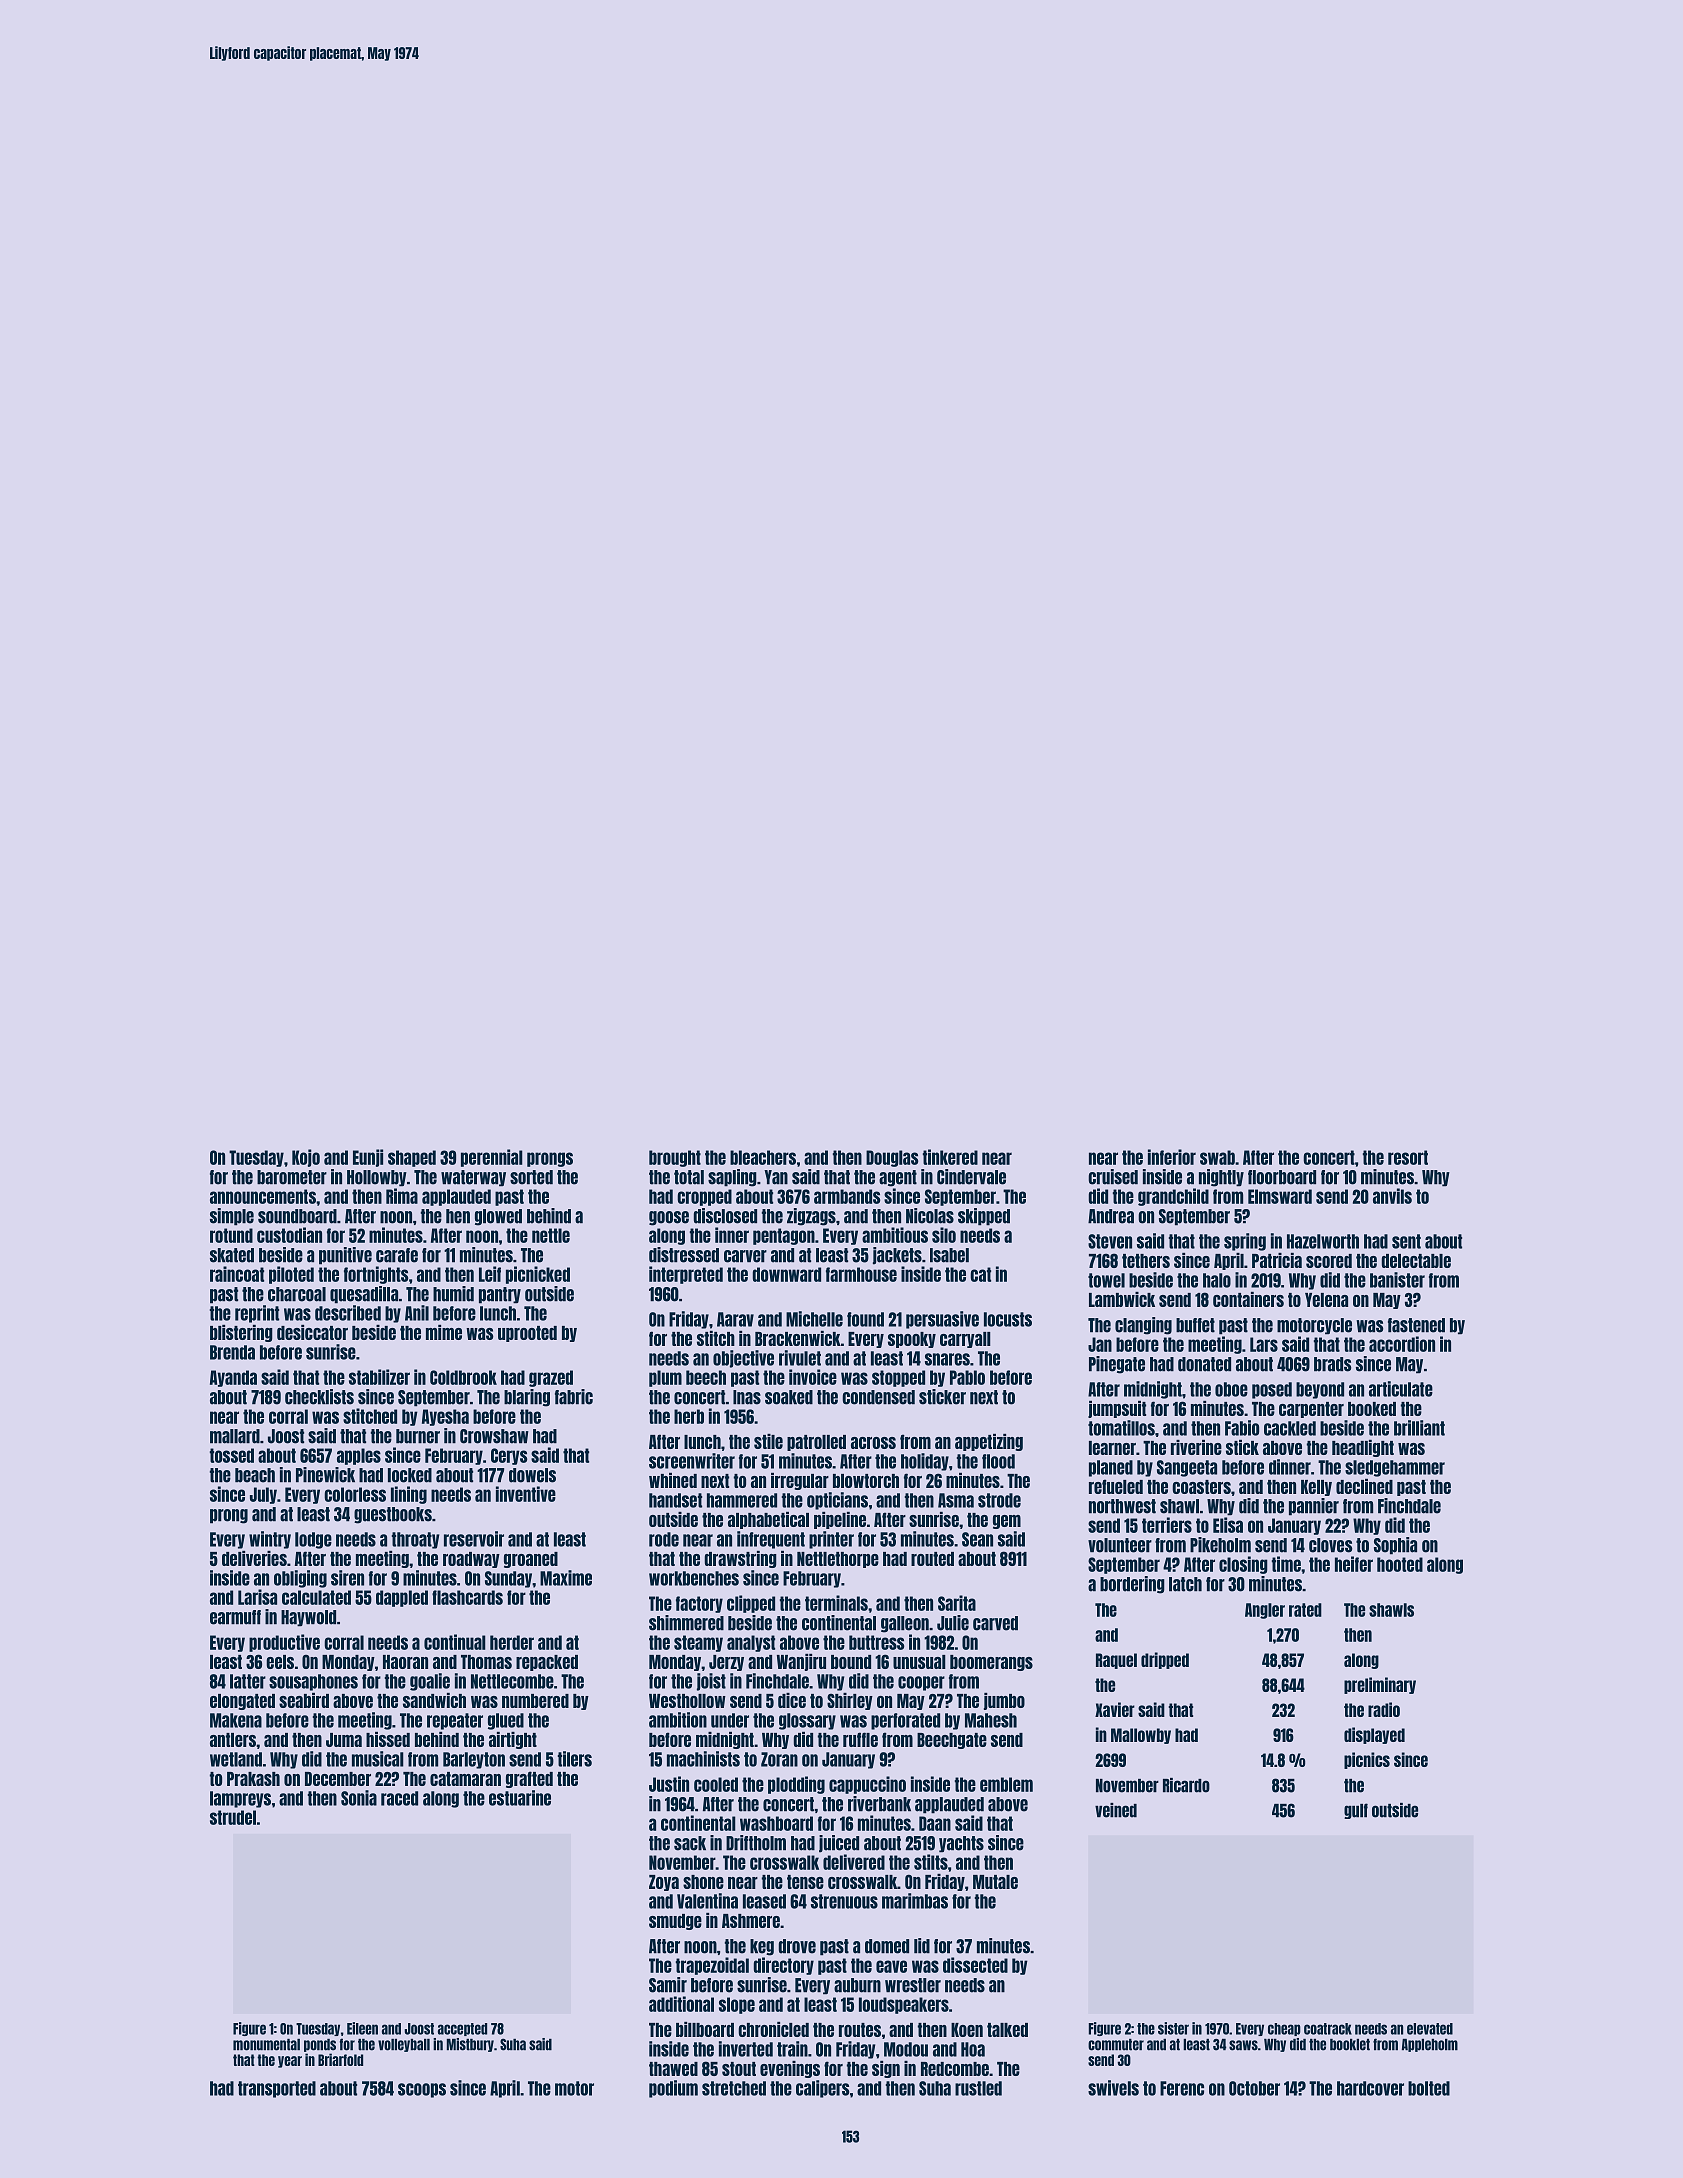  I want to click on stretched, so click(734, 2088).
